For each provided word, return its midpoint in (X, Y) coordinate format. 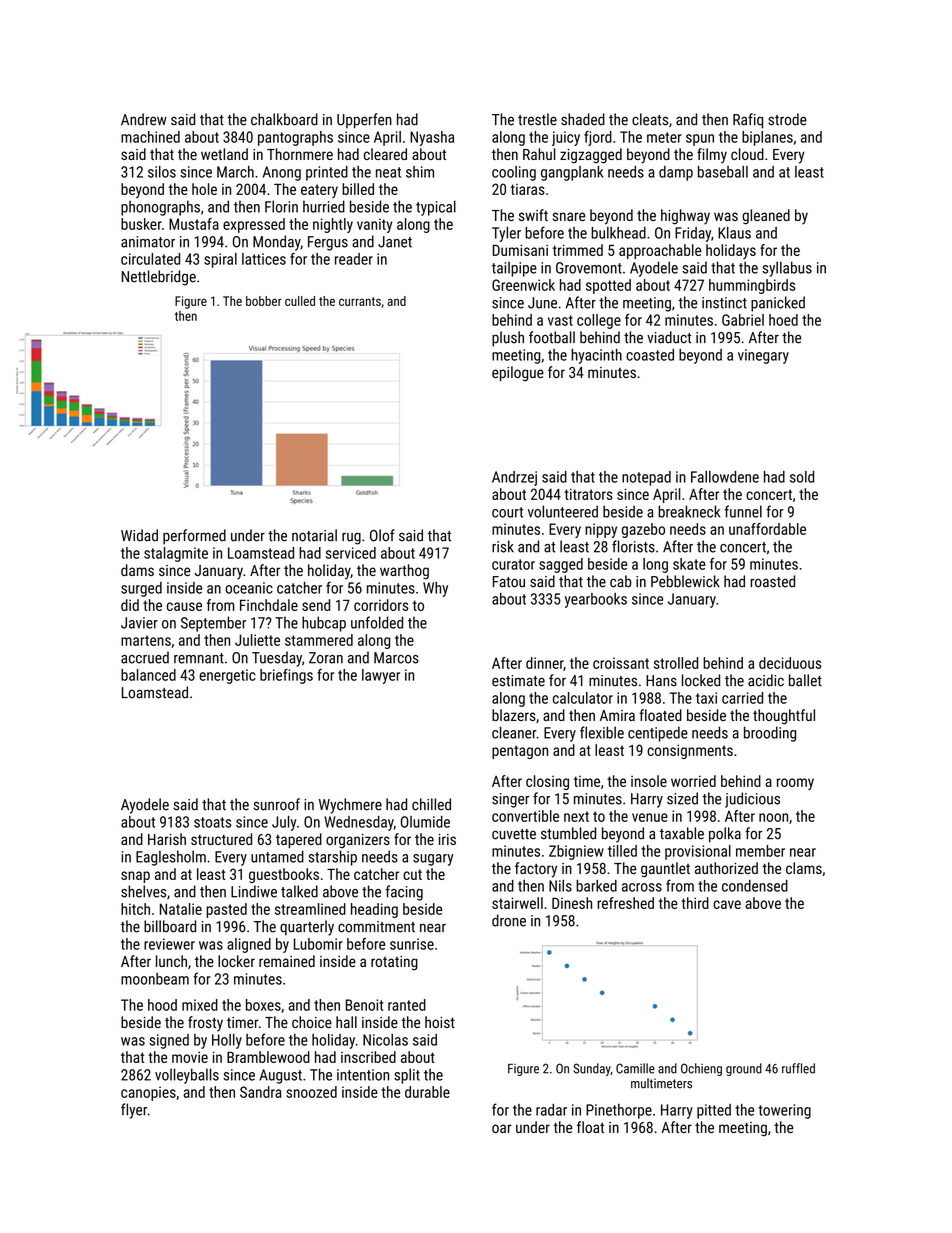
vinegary (763, 356)
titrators (588, 494)
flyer (134, 1111)
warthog (404, 572)
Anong (282, 173)
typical (436, 208)
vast (560, 320)
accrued (145, 657)
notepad (646, 478)
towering (784, 1111)
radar (551, 1110)
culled (300, 301)
